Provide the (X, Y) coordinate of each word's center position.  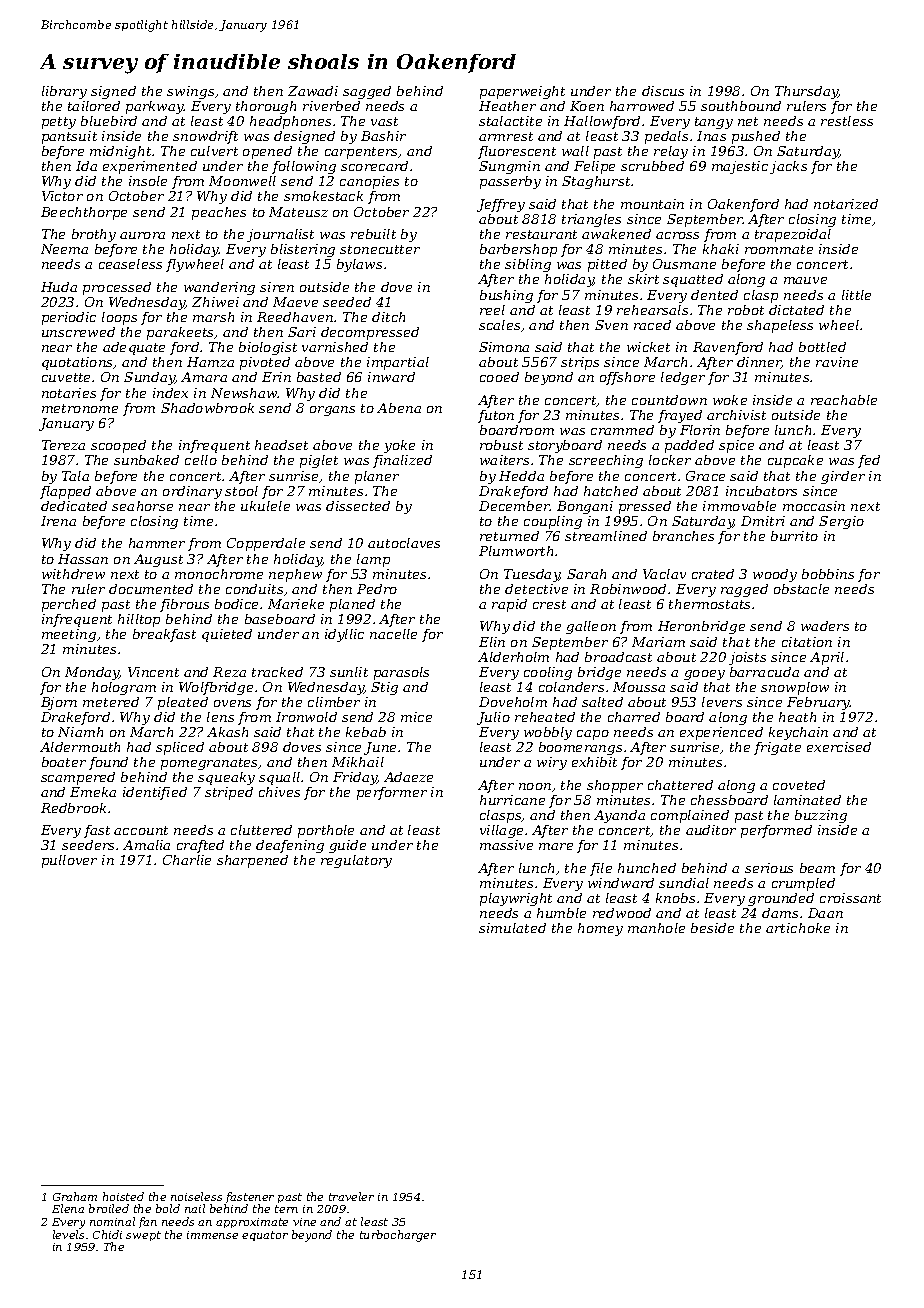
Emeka (93, 792)
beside (712, 928)
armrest (506, 136)
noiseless (196, 1196)
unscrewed (78, 332)
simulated (512, 928)
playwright (516, 899)
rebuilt (373, 234)
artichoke (798, 928)
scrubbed (652, 166)
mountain (652, 204)
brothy (94, 235)
